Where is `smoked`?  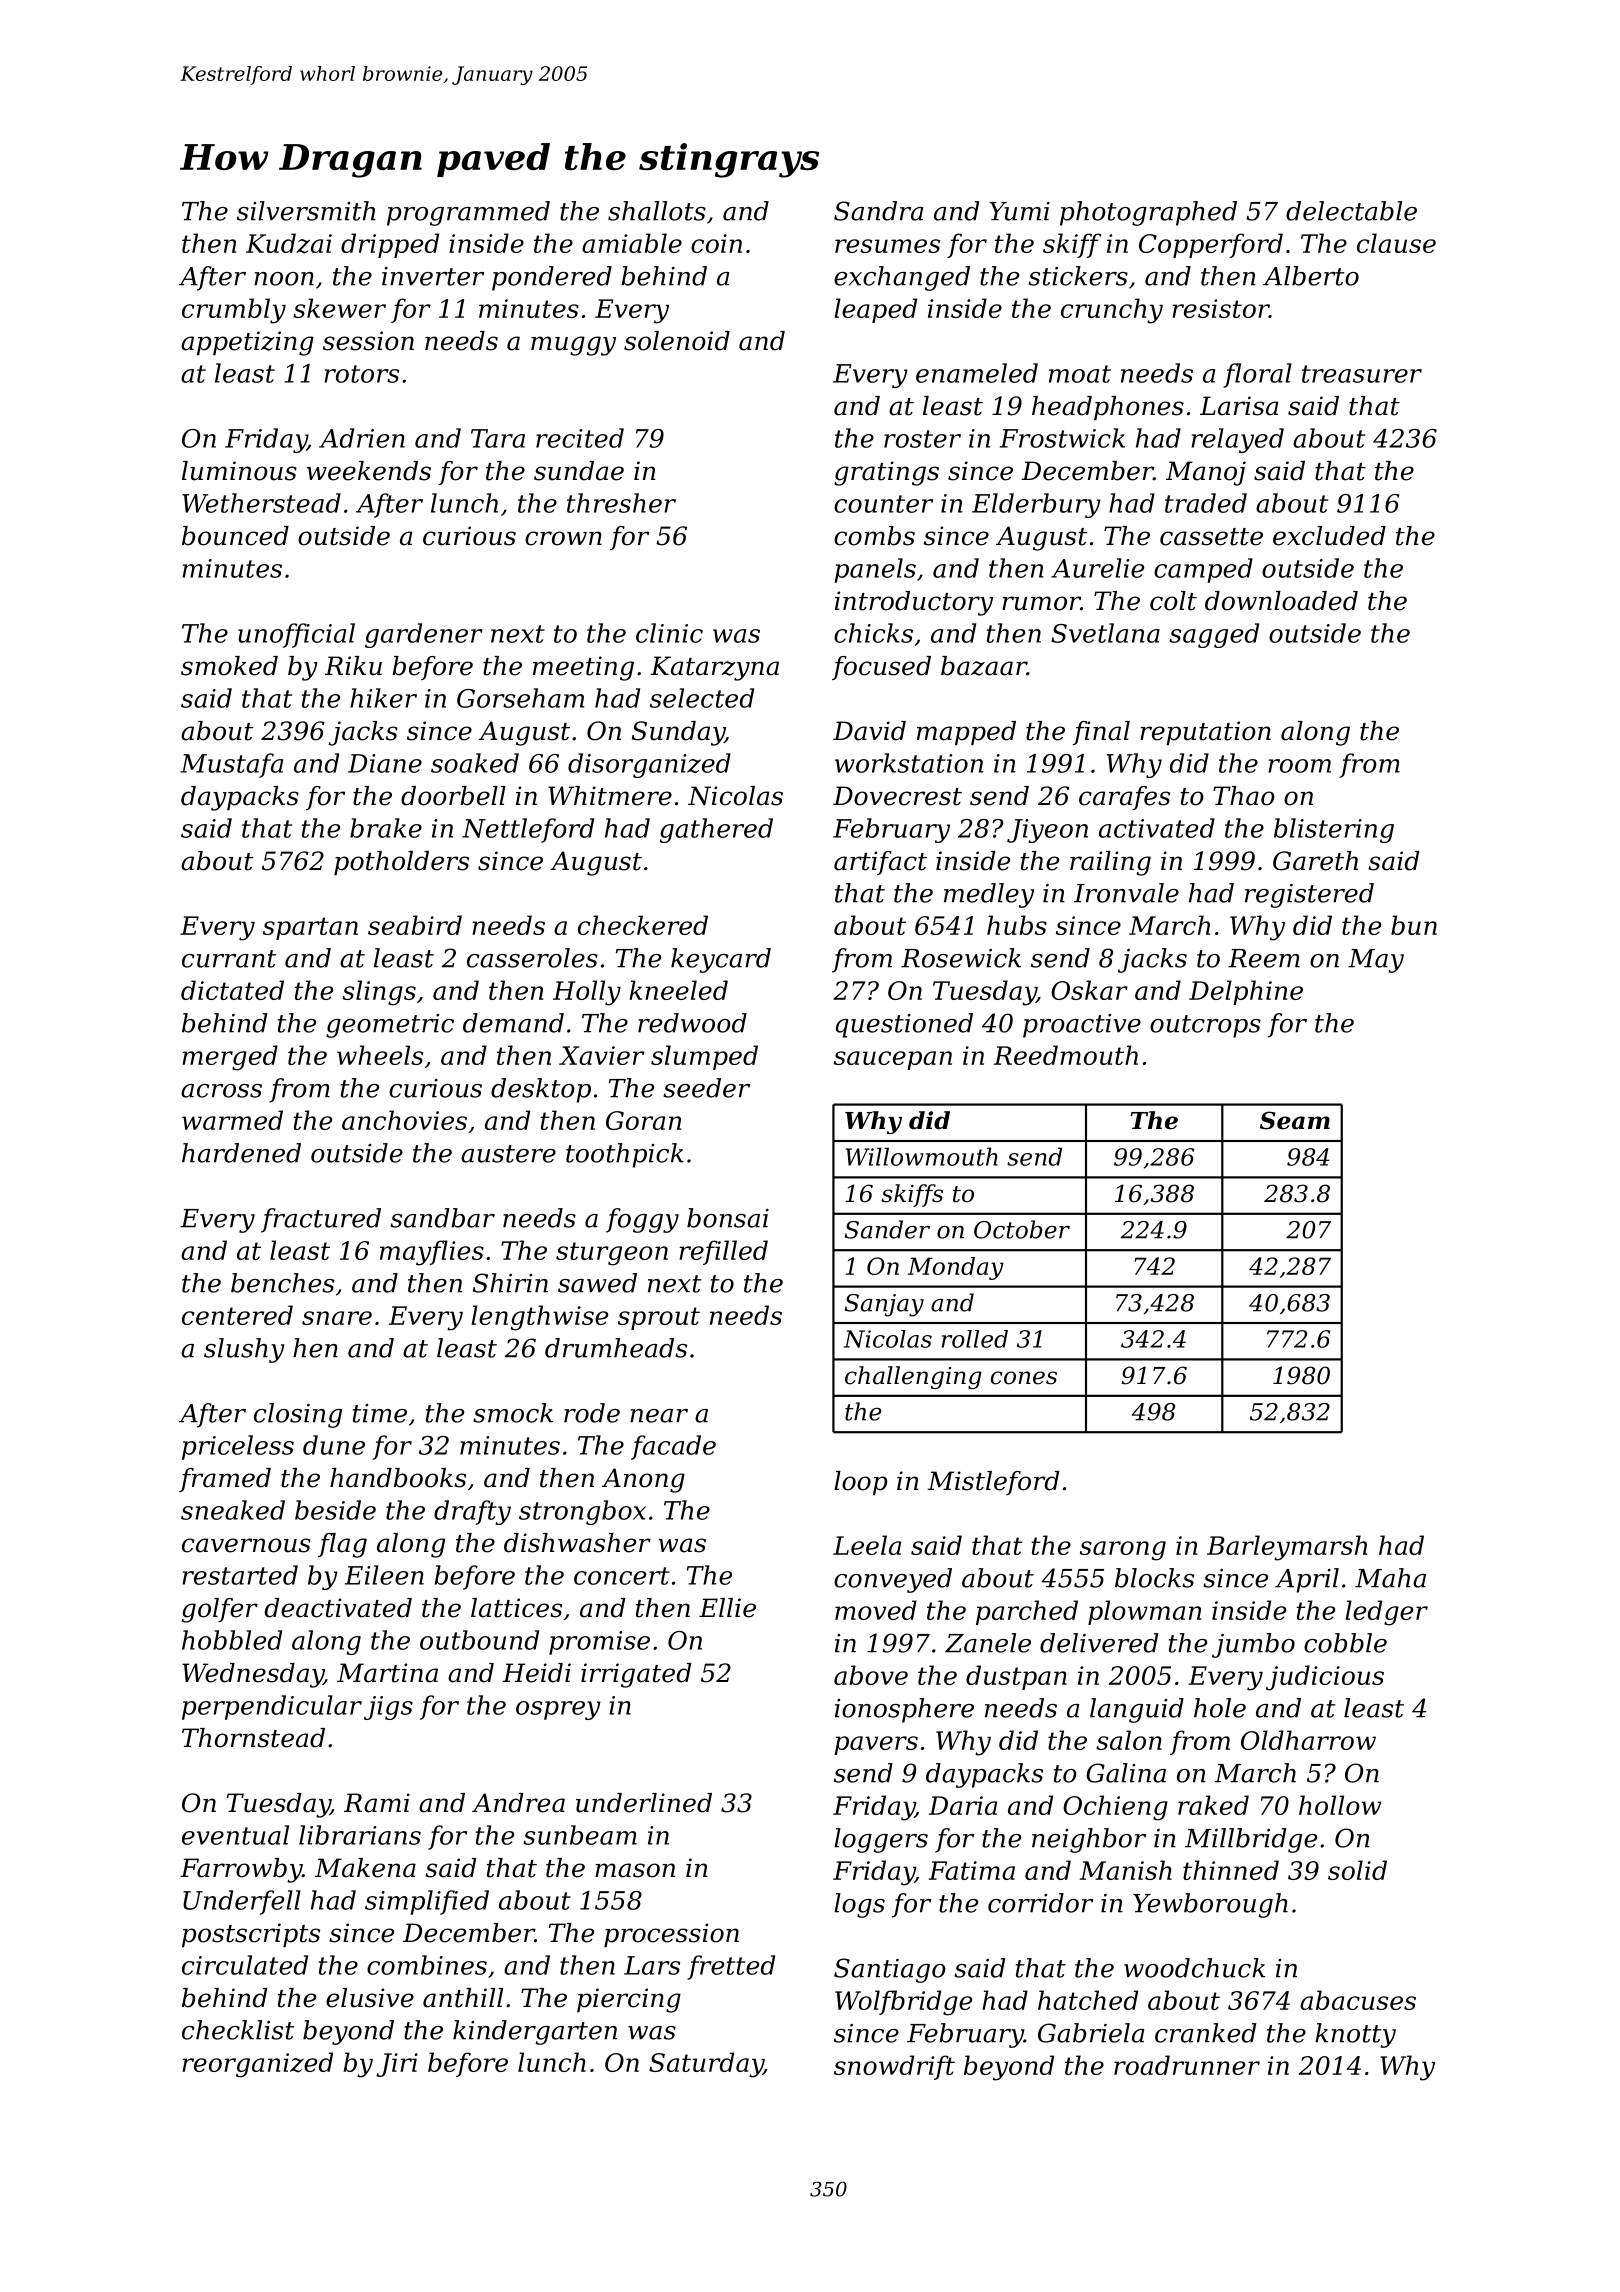 smoked is located at coordinates (229, 666).
